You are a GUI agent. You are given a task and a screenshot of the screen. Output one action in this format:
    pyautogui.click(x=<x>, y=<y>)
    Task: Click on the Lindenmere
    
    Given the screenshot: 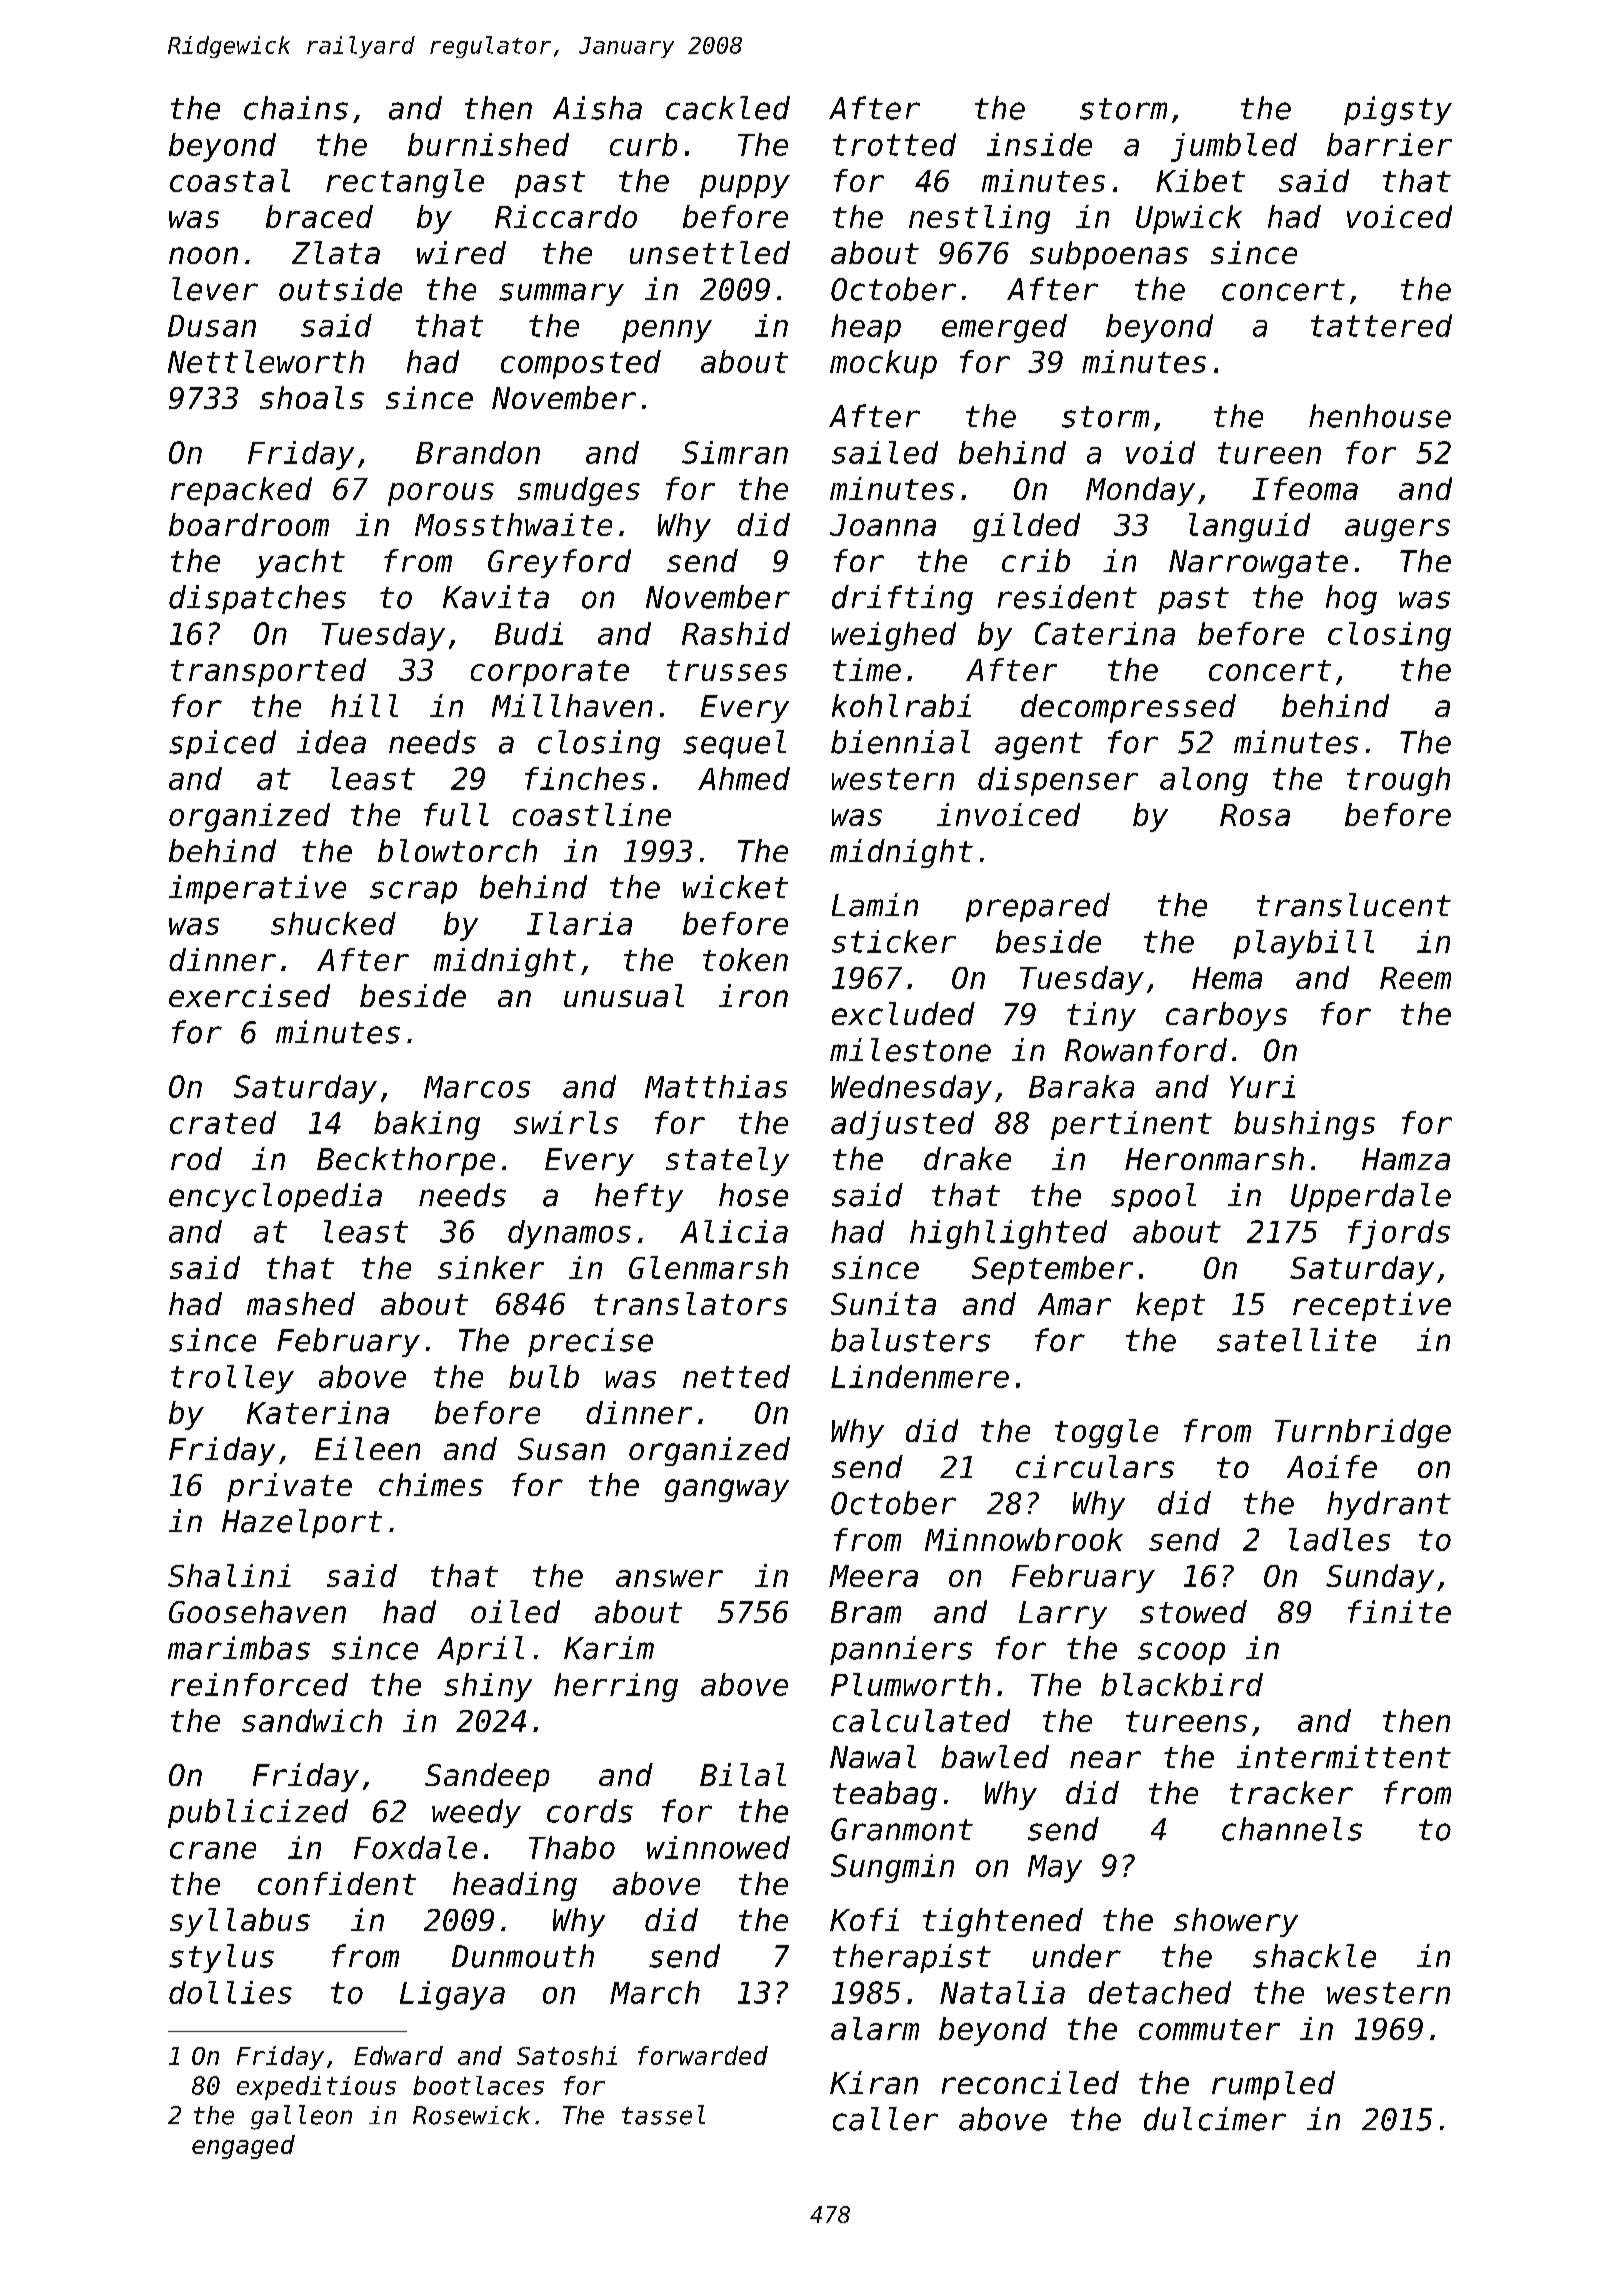 What is the action you would take?
    pyautogui.click(x=920, y=1376)
